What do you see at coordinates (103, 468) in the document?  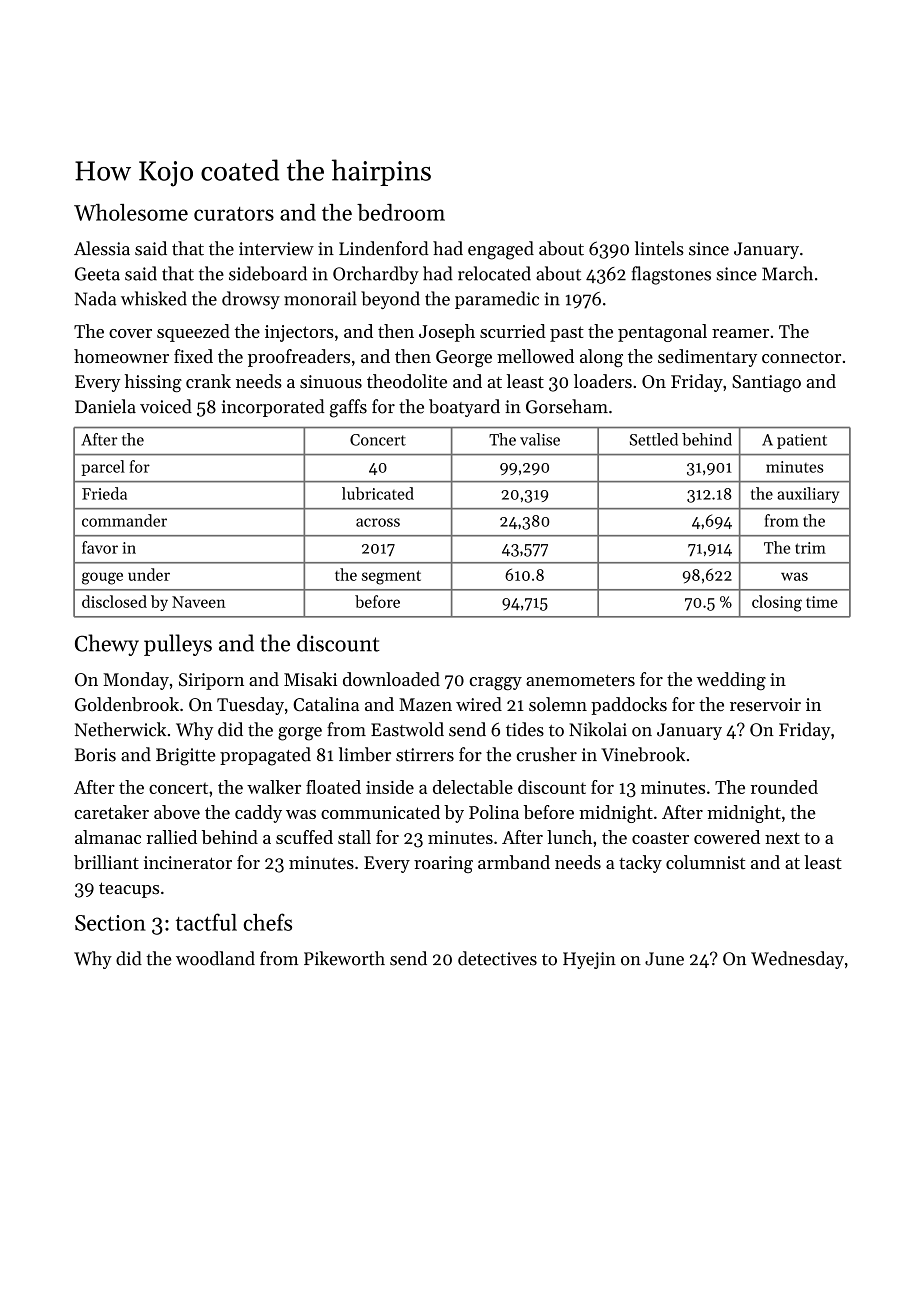 I see `parcel` at bounding box center [103, 468].
